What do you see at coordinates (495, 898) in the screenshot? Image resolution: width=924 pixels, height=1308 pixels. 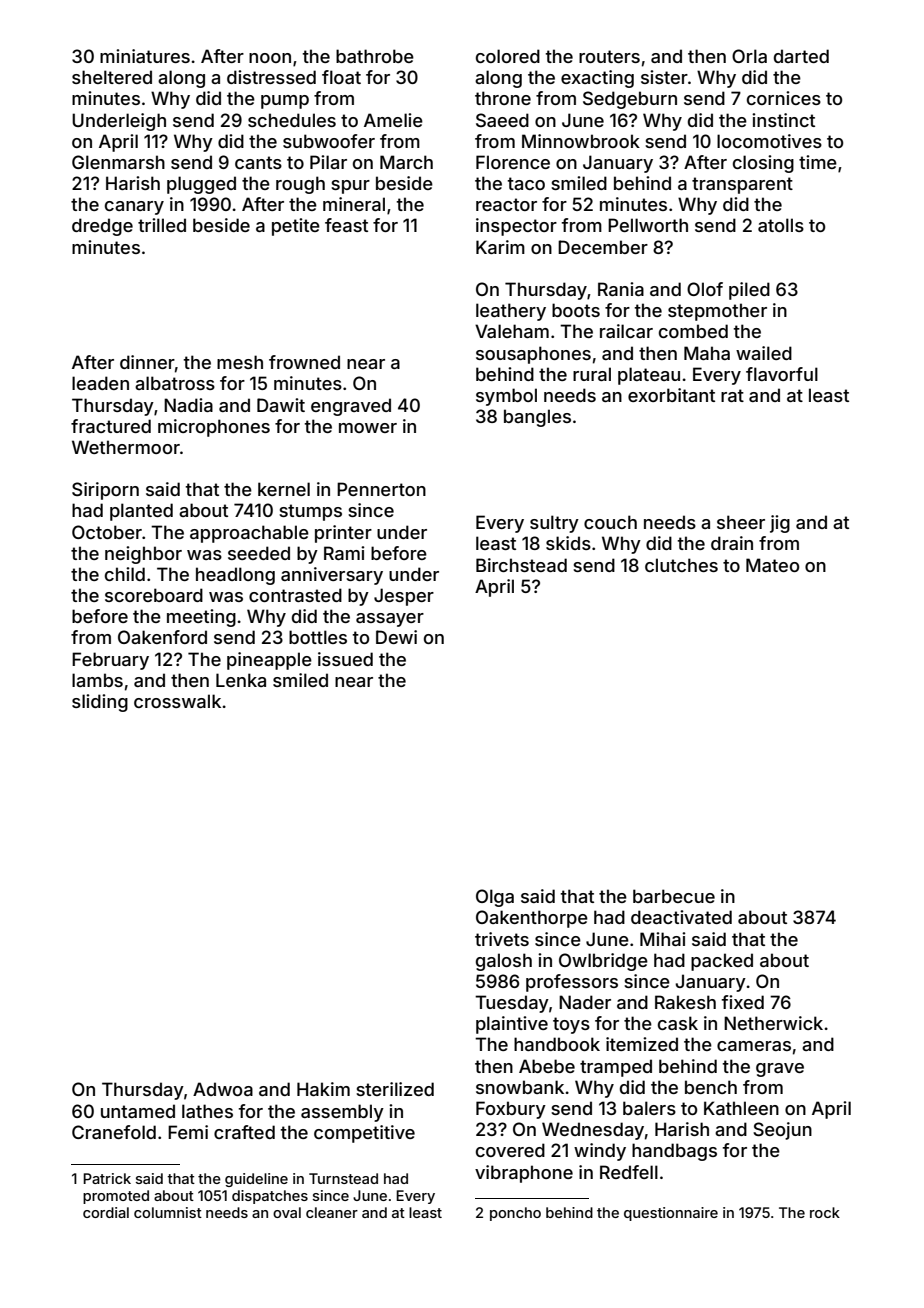 I see `Olga` at bounding box center [495, 898].
